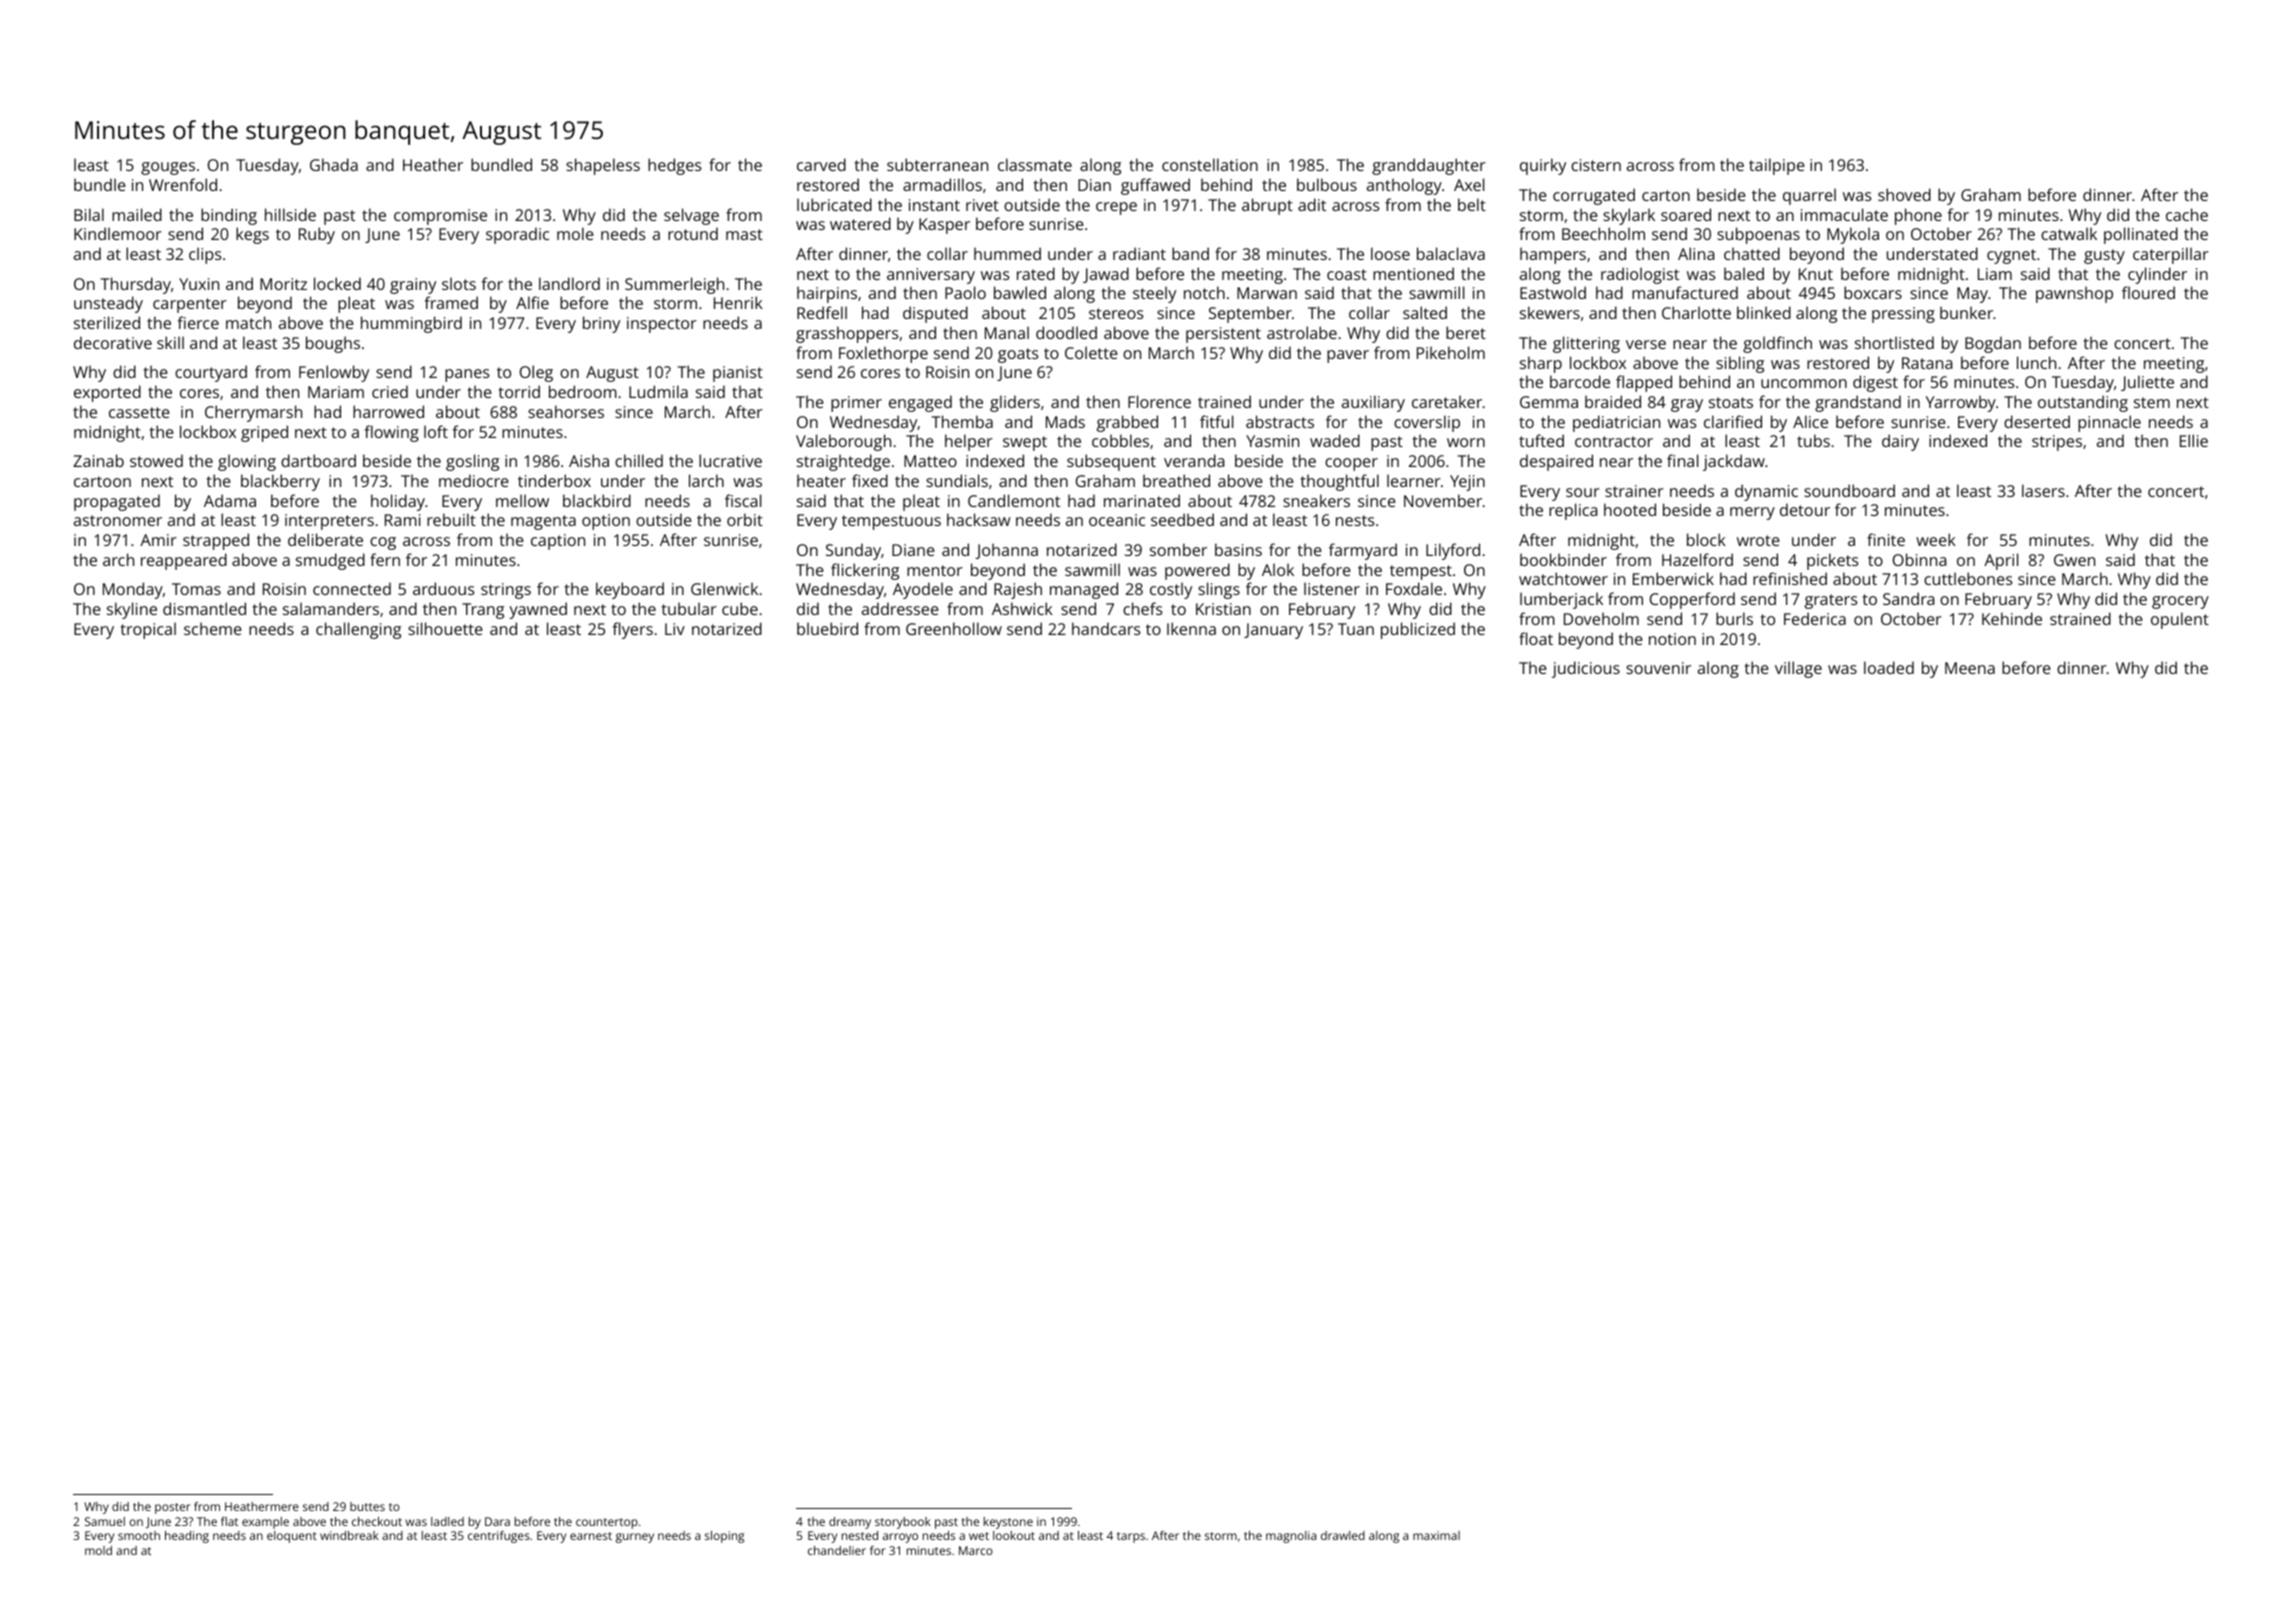 Image resolution: width=2282 pixels, height=1614 pixels. I want to click on shapeless, so click(603, 166).
